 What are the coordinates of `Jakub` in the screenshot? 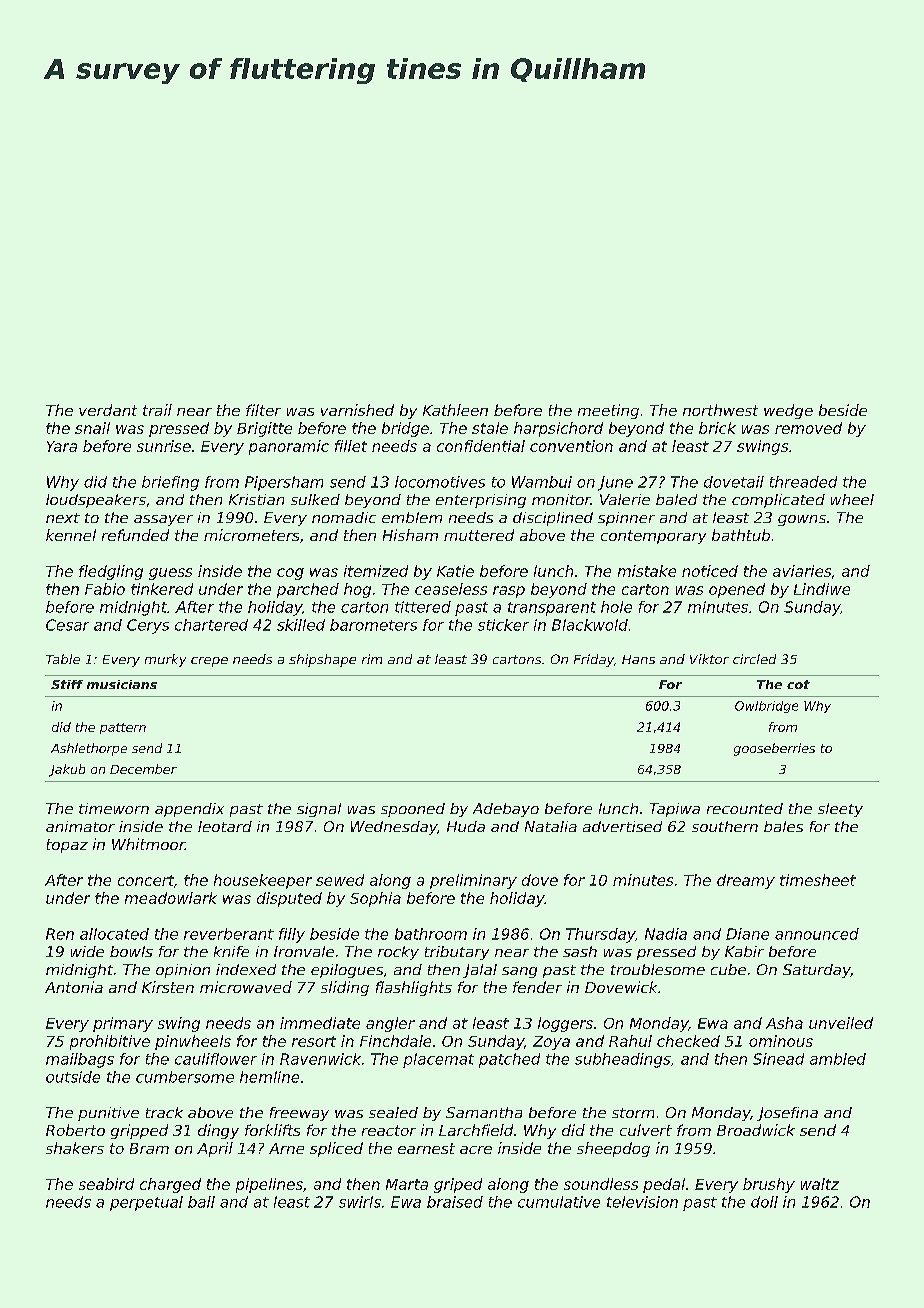 It's located at (67, 770).
